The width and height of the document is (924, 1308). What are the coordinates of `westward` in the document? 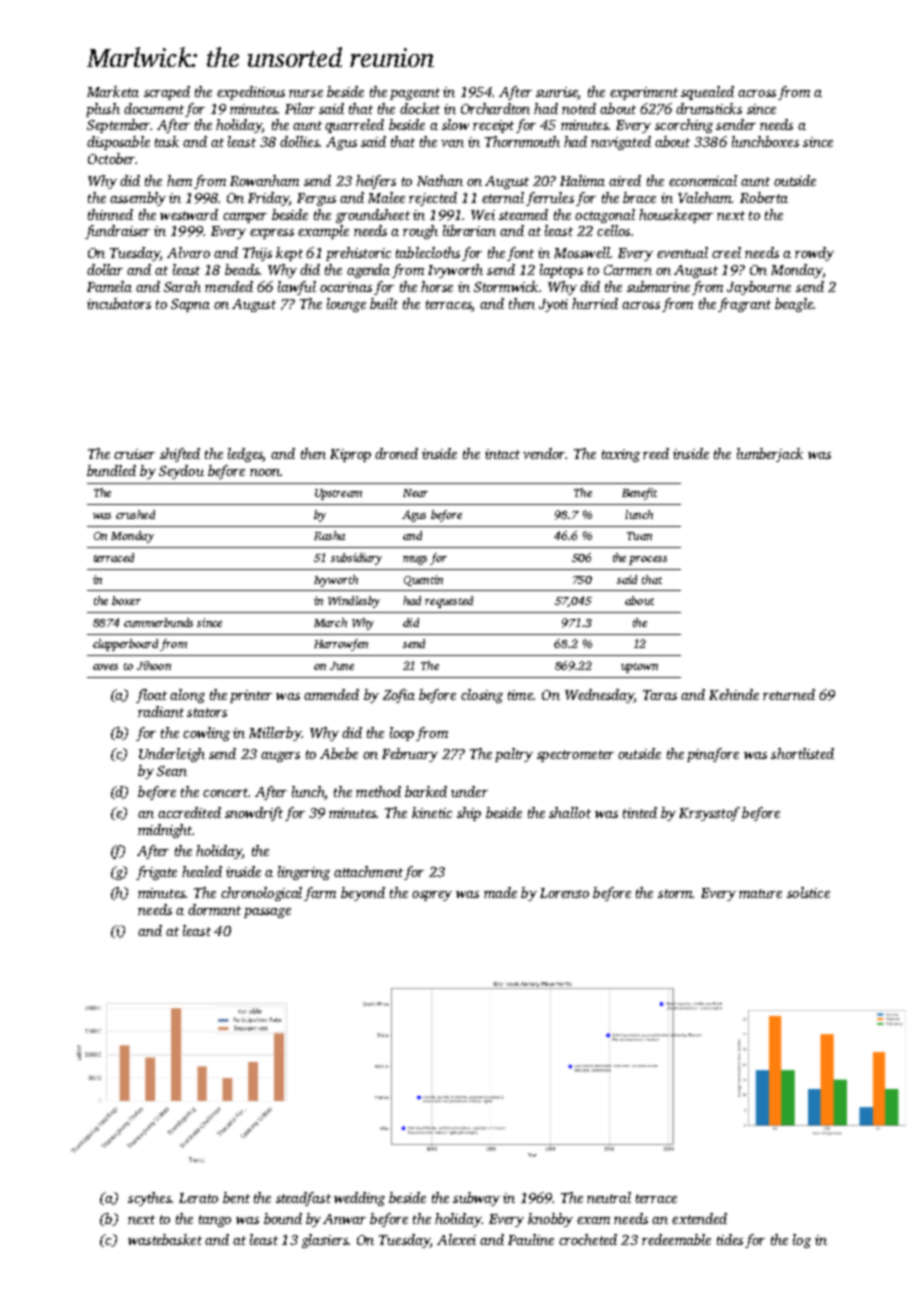 It's located at (189, 214).
